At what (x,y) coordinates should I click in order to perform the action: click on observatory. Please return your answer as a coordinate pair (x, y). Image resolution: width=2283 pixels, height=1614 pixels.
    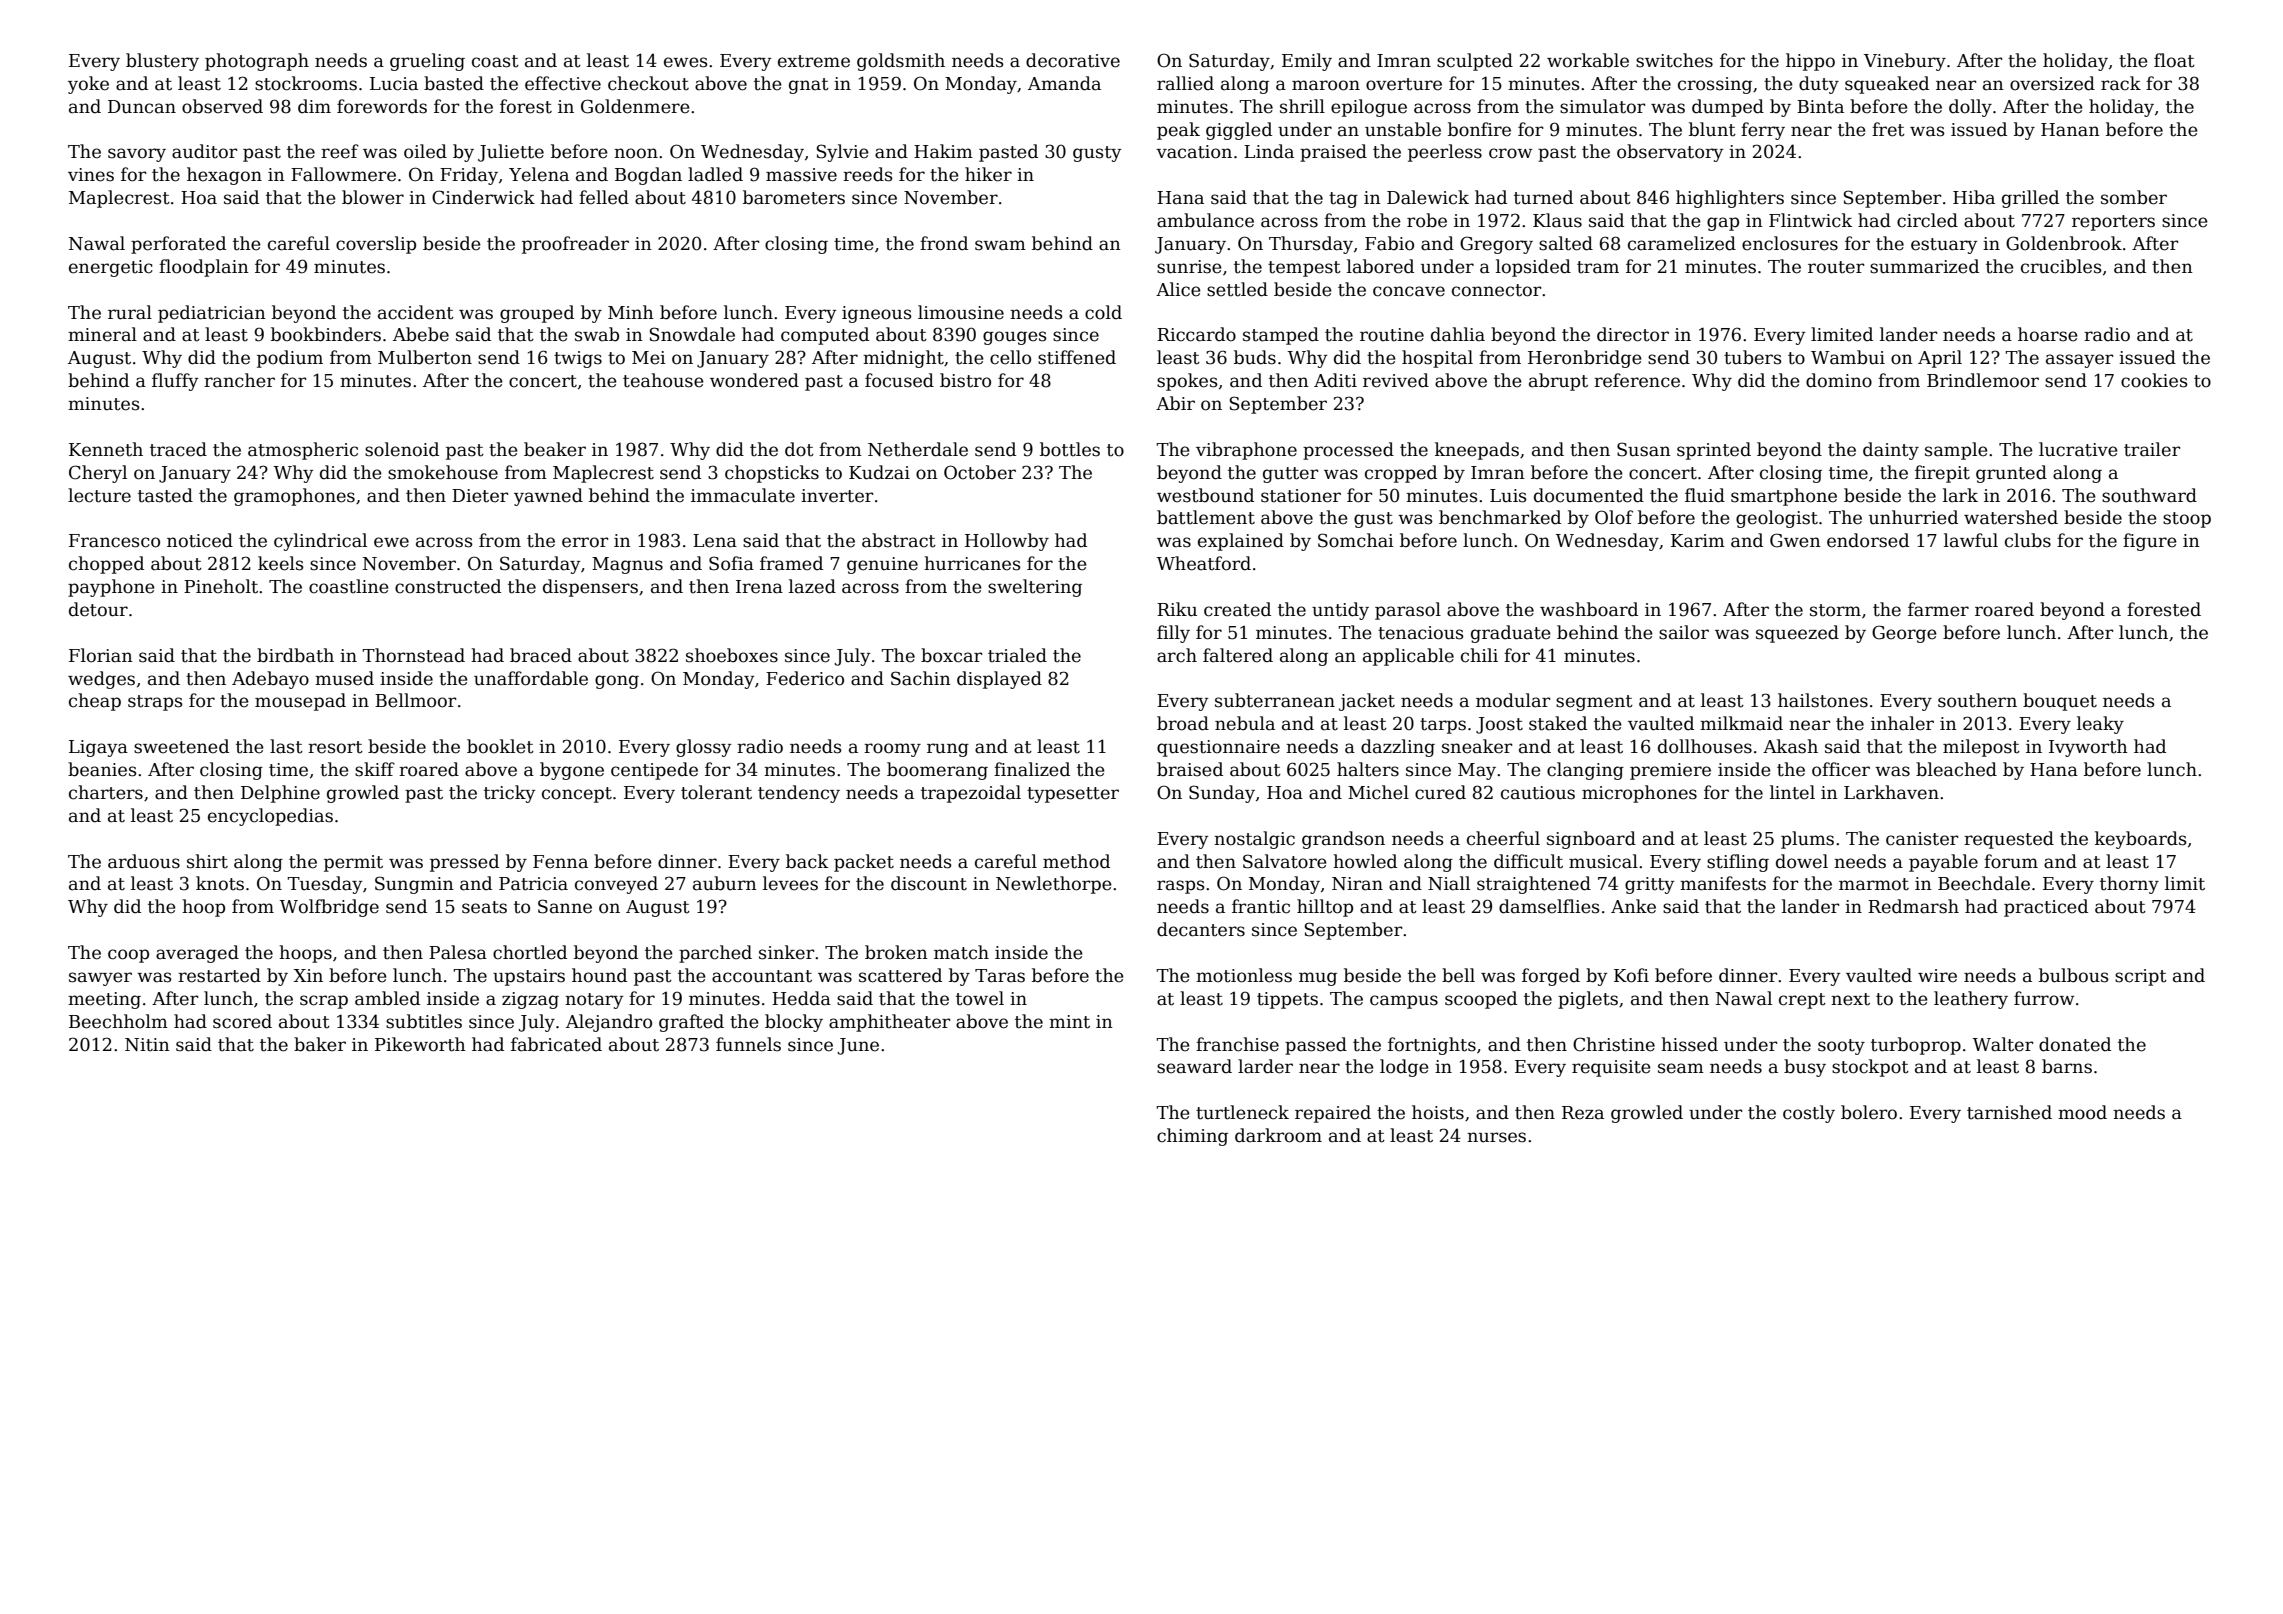
    Looking at the image, I should click on (1670, 153).
